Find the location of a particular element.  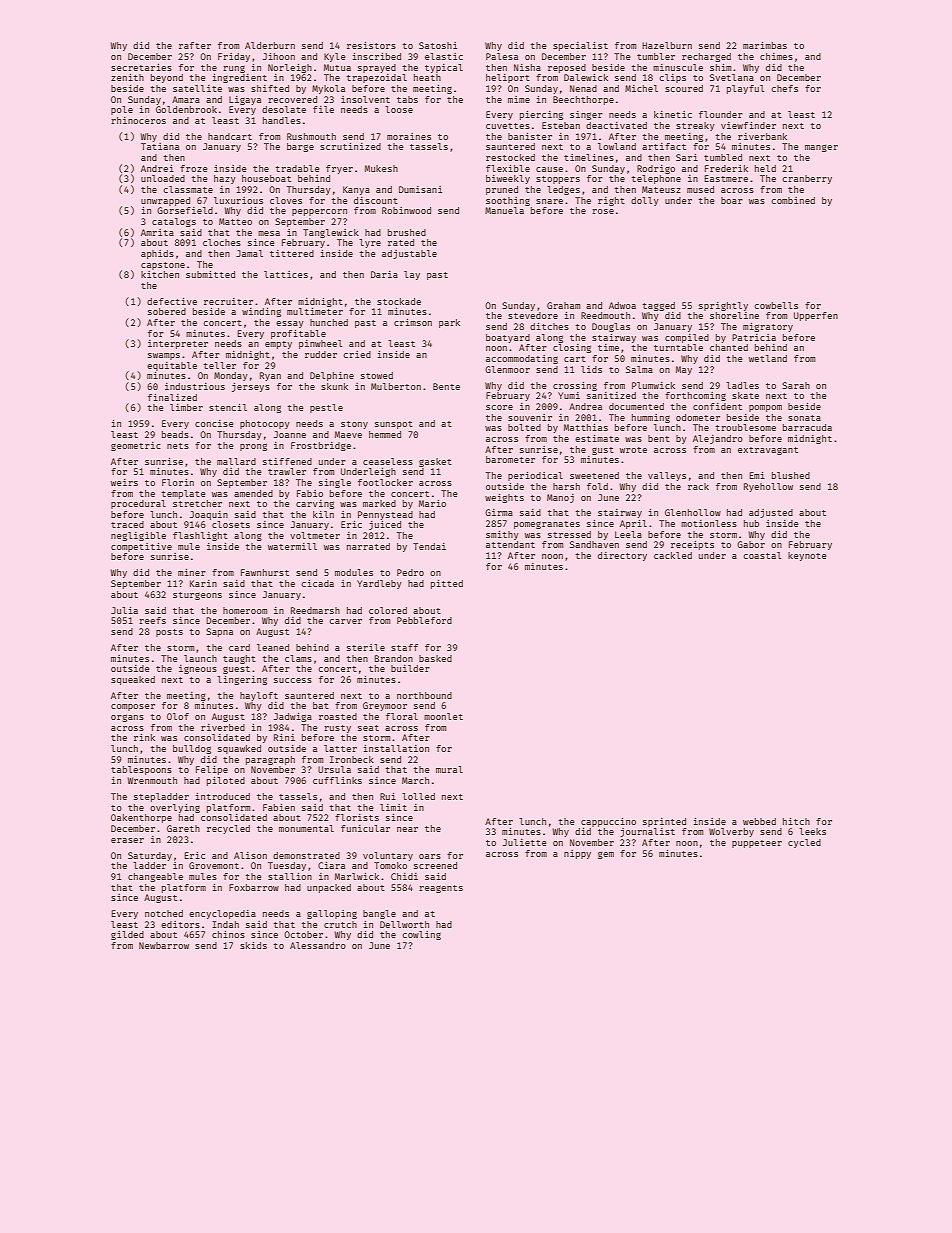

Glenmoor is located at coordinates (507, 369).
